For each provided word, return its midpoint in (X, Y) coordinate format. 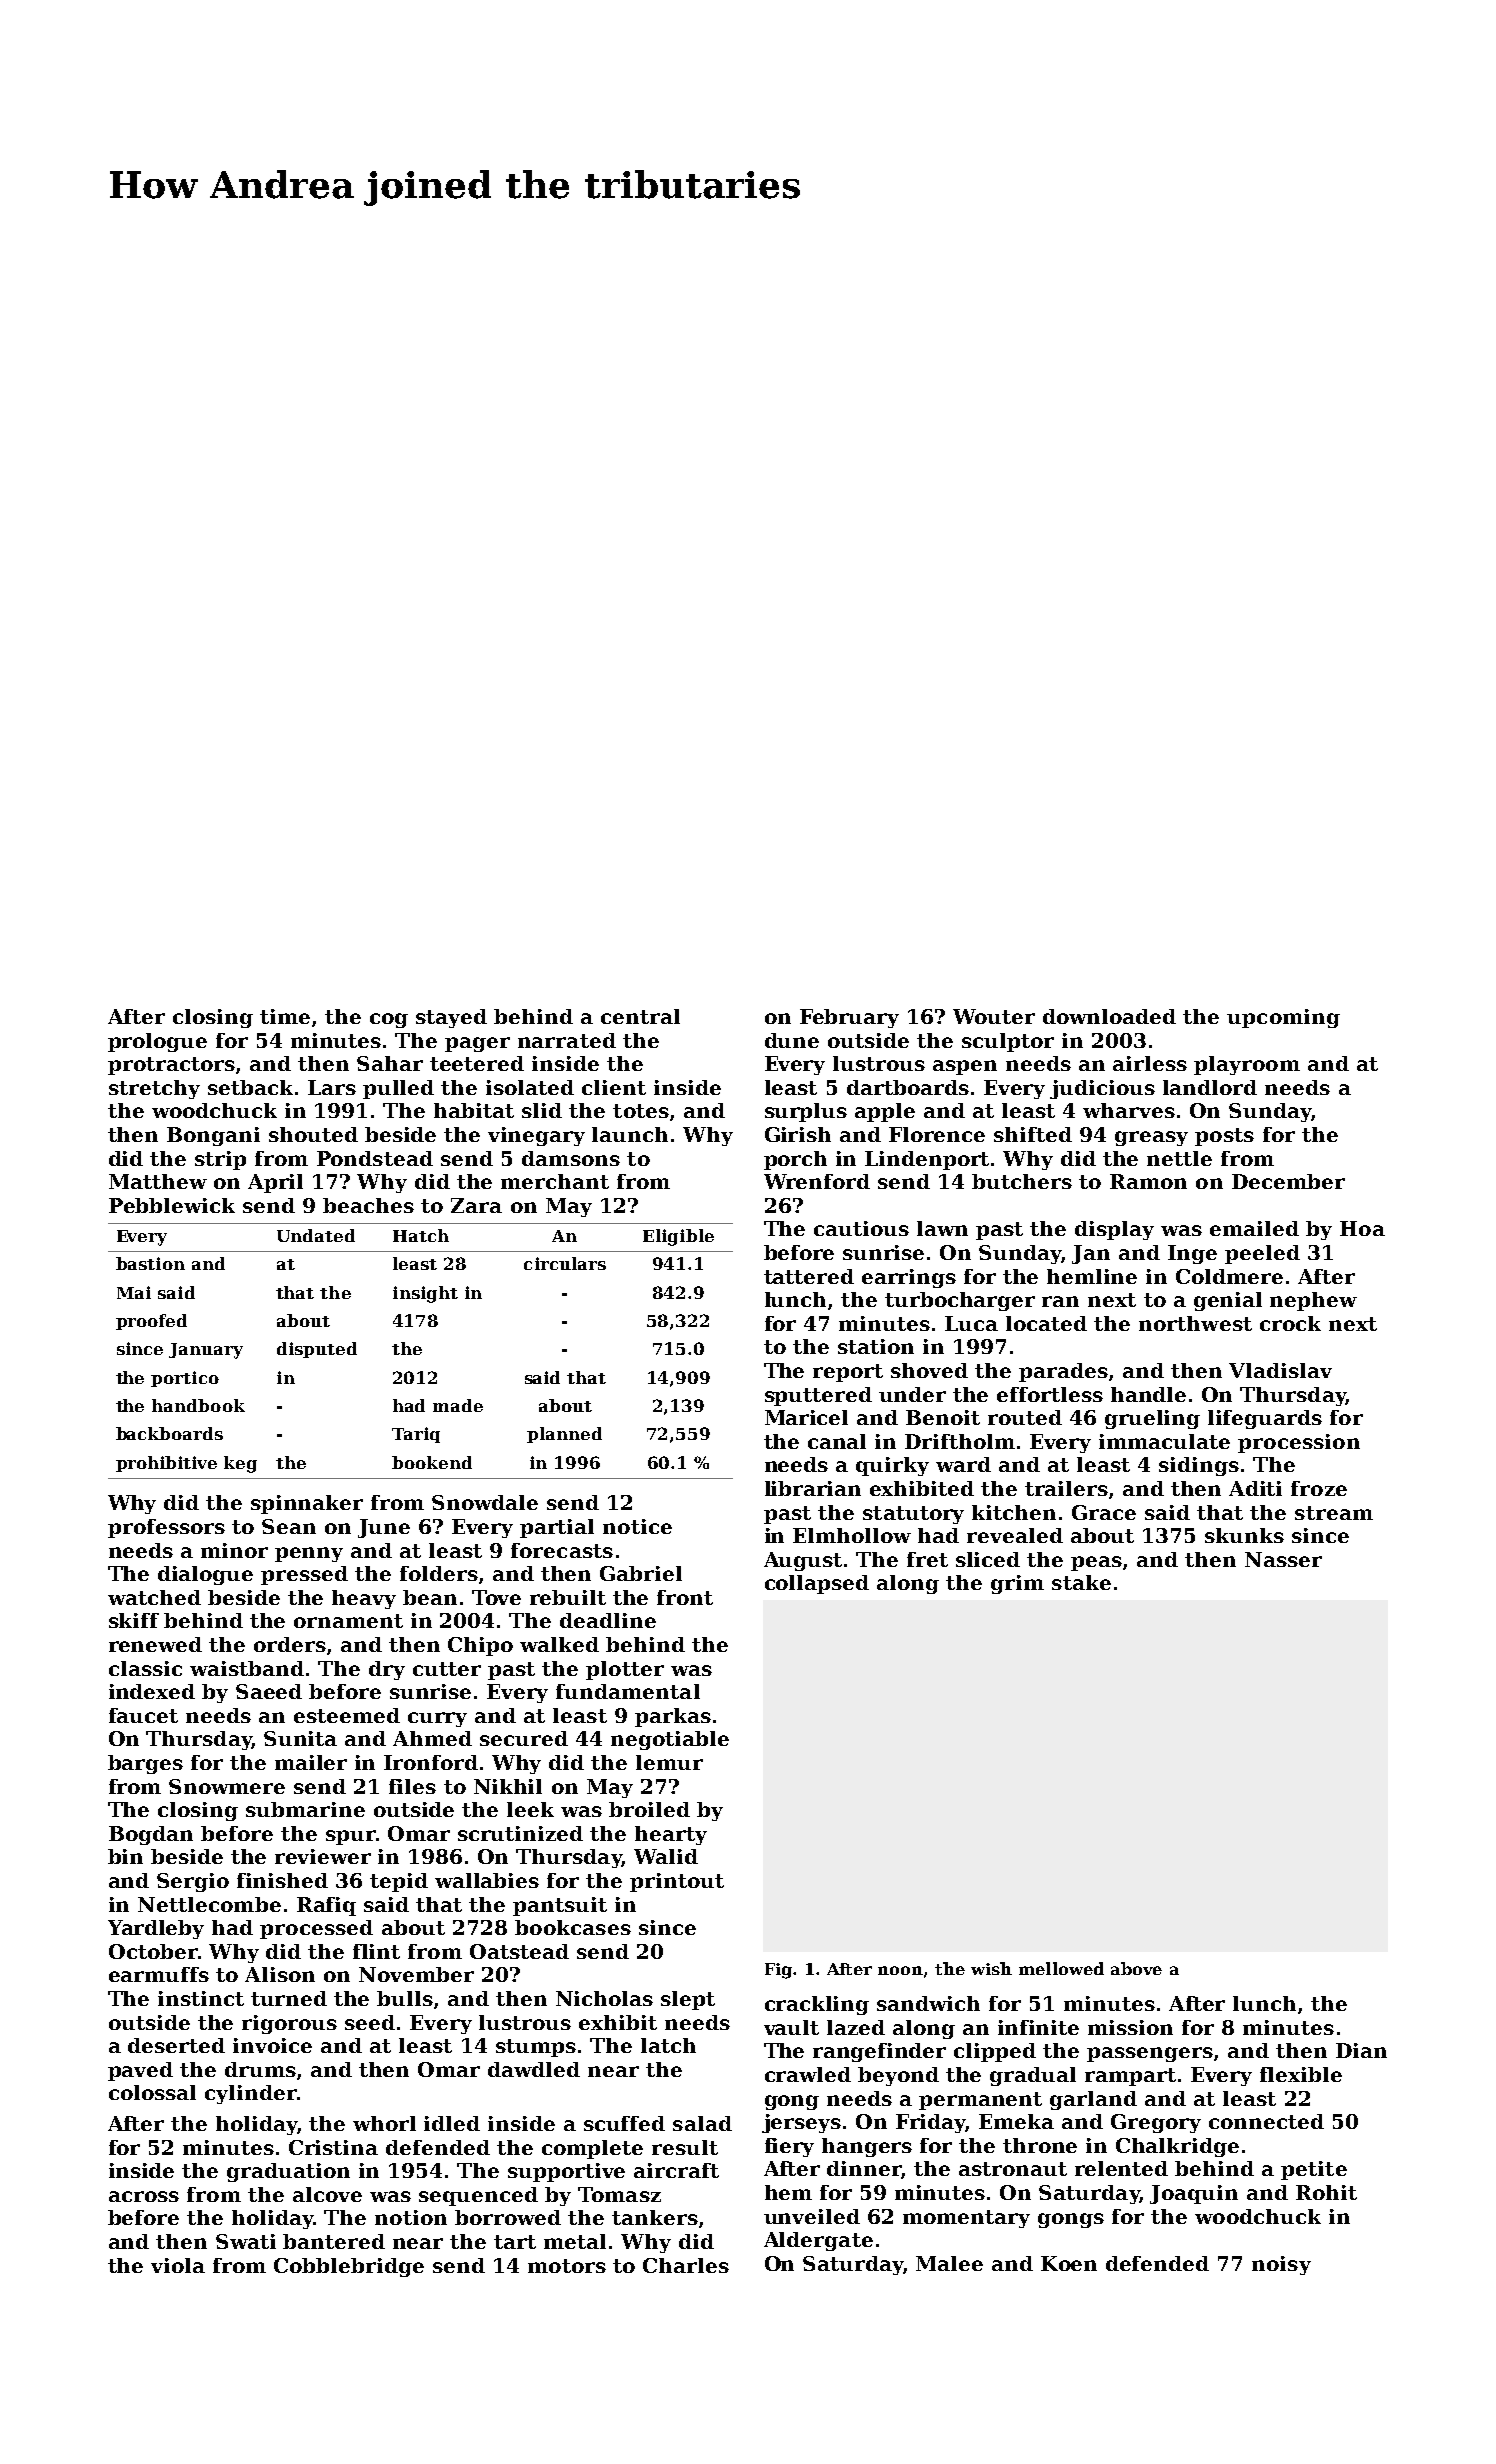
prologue (157, 1042)
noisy (1281, 2265)
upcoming (1283, 1018)
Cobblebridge (349, 2267)
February (849, 1018)
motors (567, 2266)
